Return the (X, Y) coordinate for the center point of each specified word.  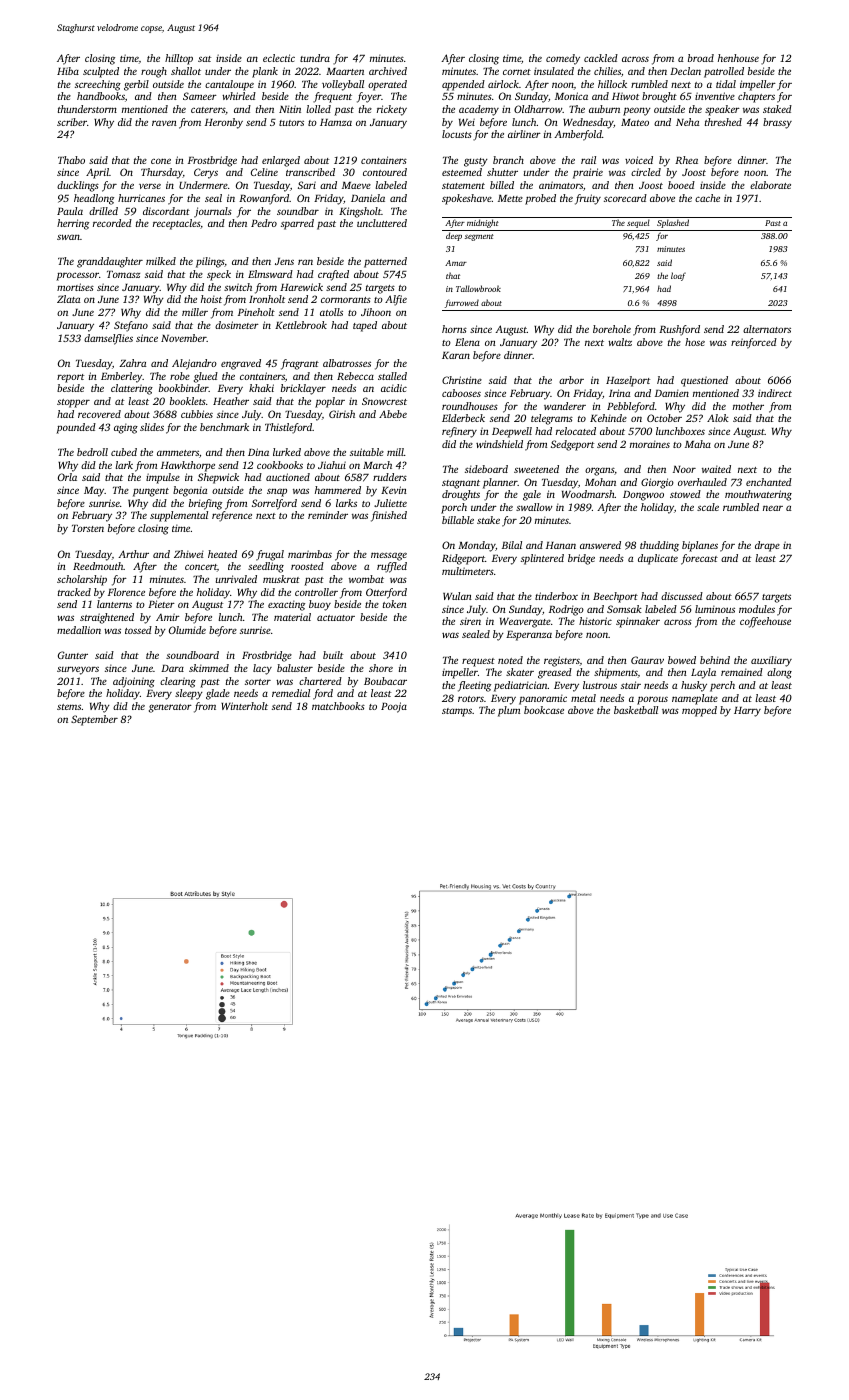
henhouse (738, 58)
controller (316, 592)
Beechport (615, 597)
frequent (332, 97)
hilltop (179, 59)
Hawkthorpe (188, 466)
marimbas (310, 554)
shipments (616, 673)
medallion (79, 630)
